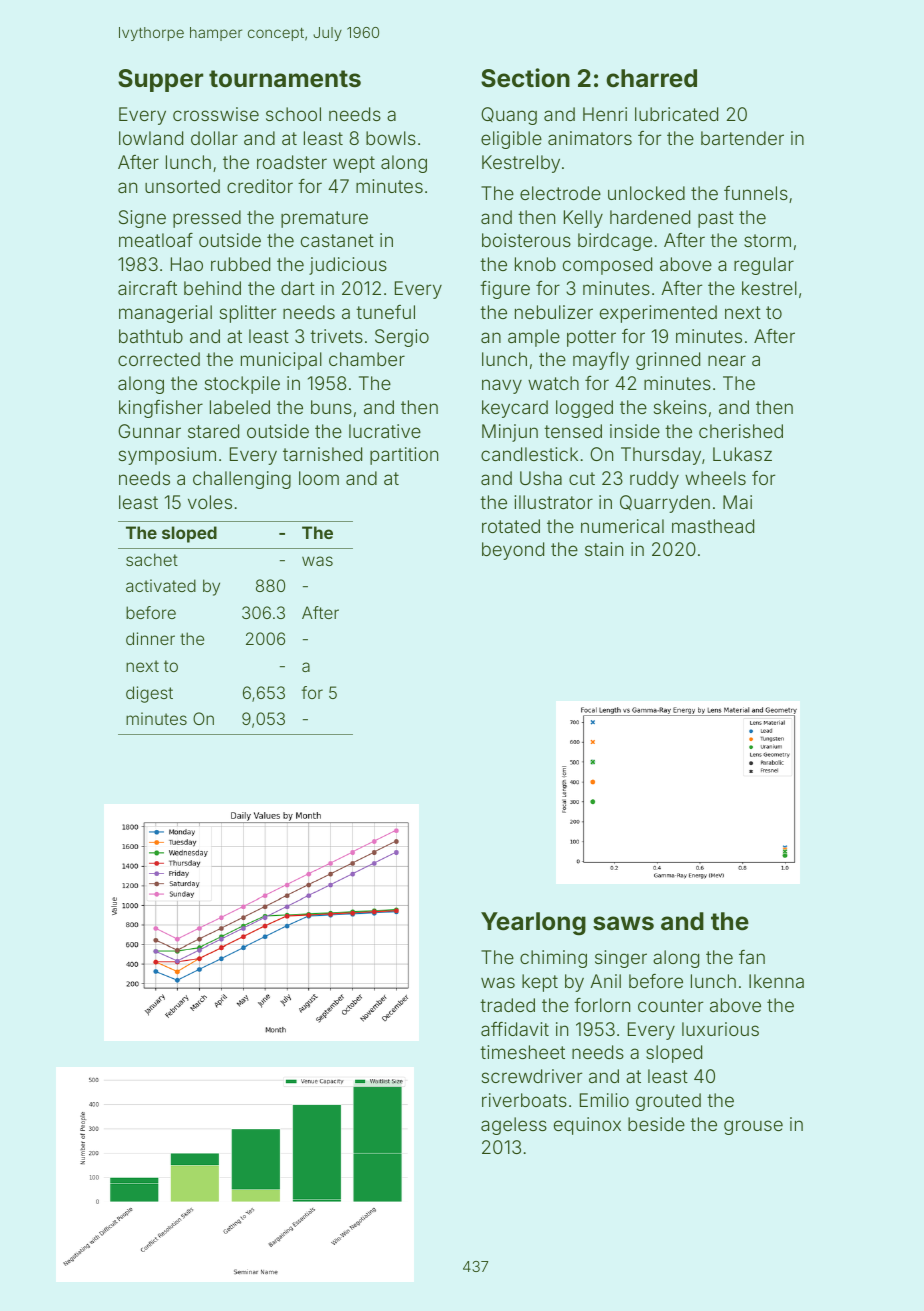 The height and width of the screenshot is (1311, 924). I want to click on funnels, so click(756, 193).
